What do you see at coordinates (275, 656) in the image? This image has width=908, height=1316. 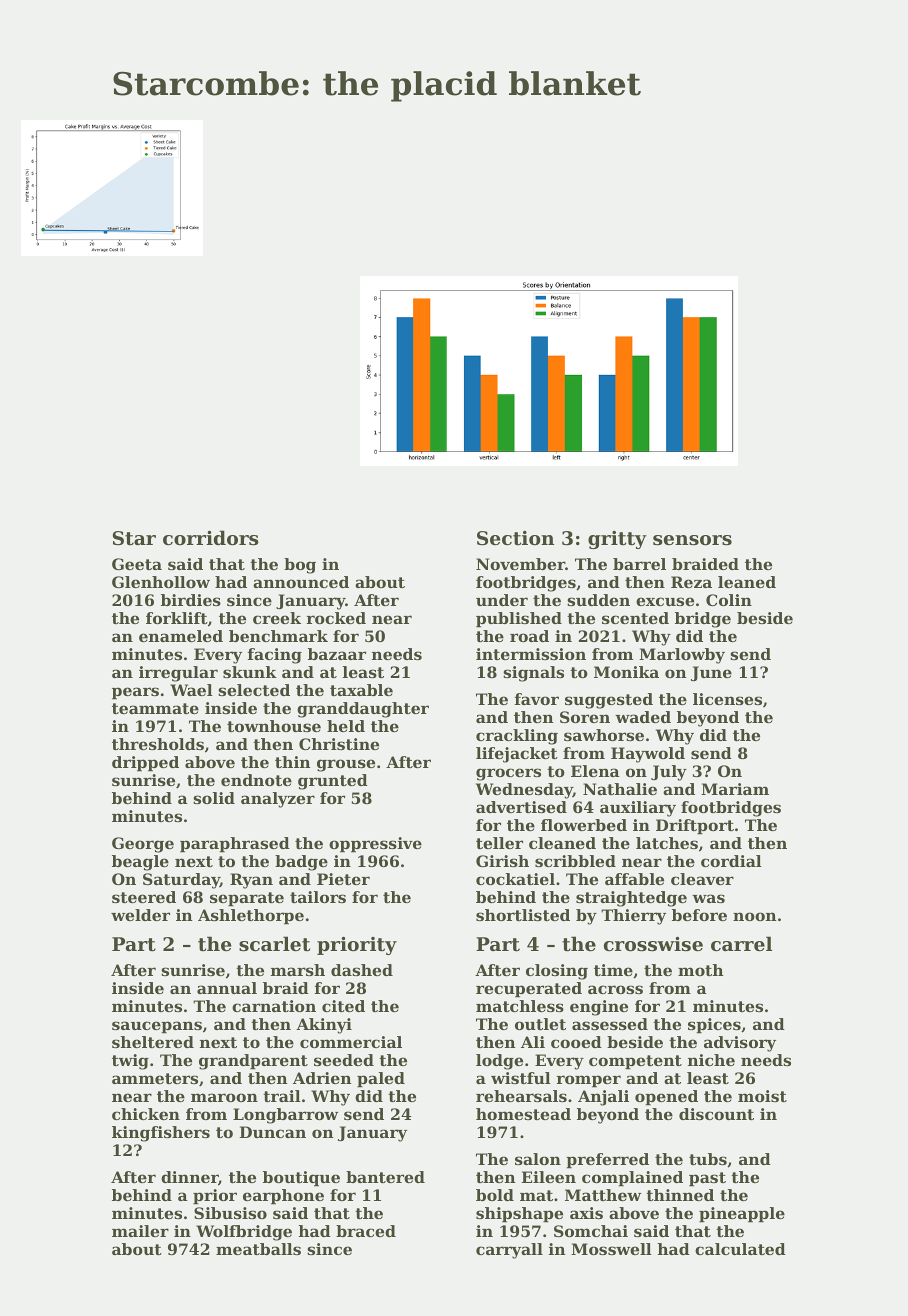 I see `facing` at bounding box center [275, 656].
